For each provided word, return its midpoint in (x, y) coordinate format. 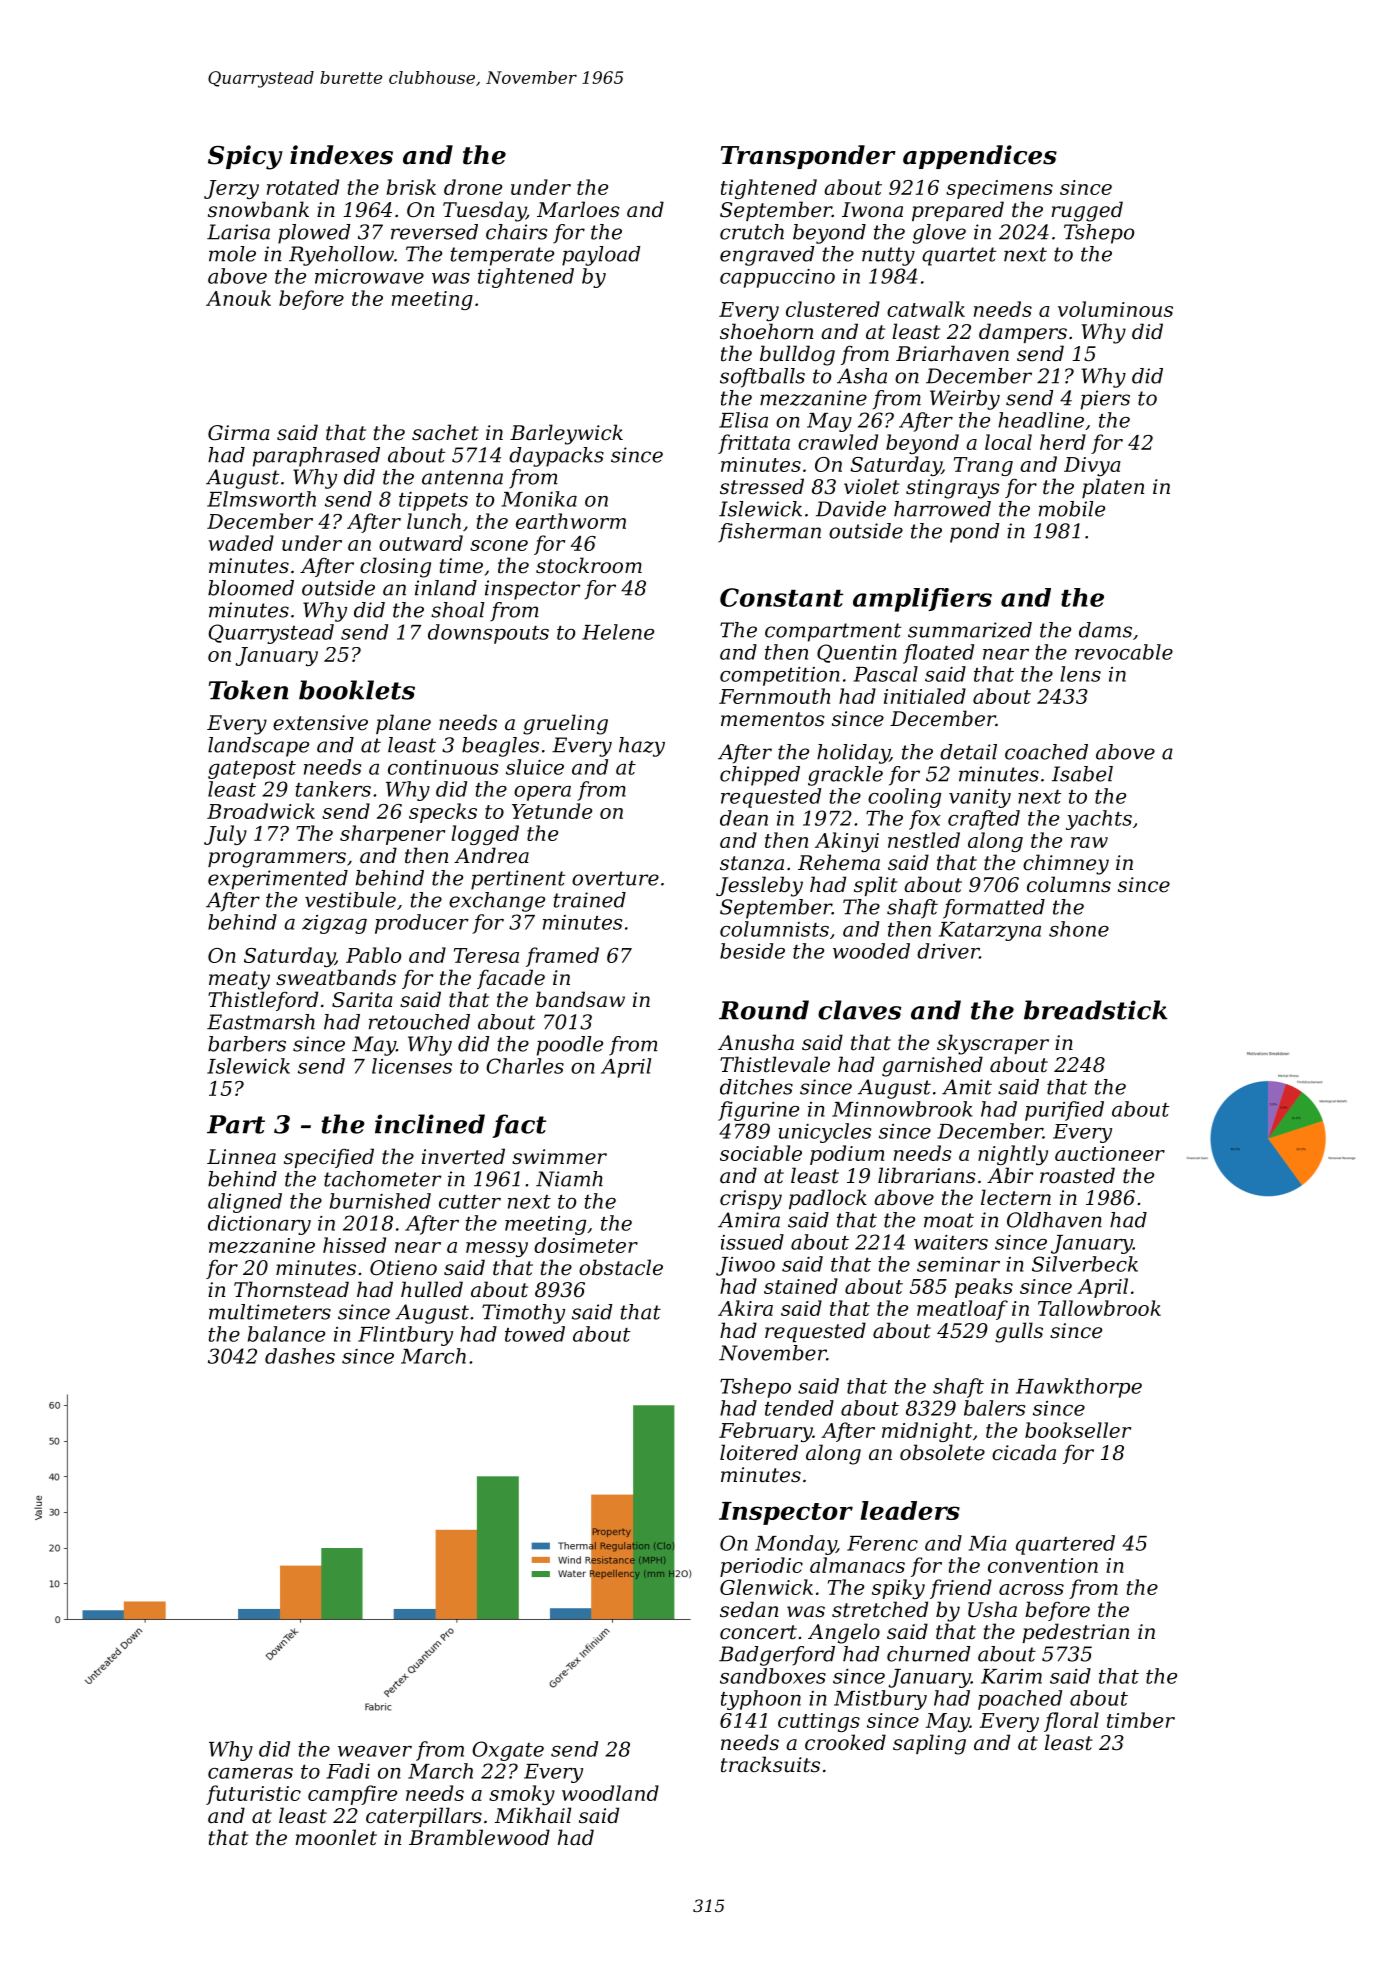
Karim (1011, 1676)
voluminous (1115, 309)
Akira (745, 1308)
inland (446, 588)
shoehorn (766, 331)
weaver (375, 1751)
